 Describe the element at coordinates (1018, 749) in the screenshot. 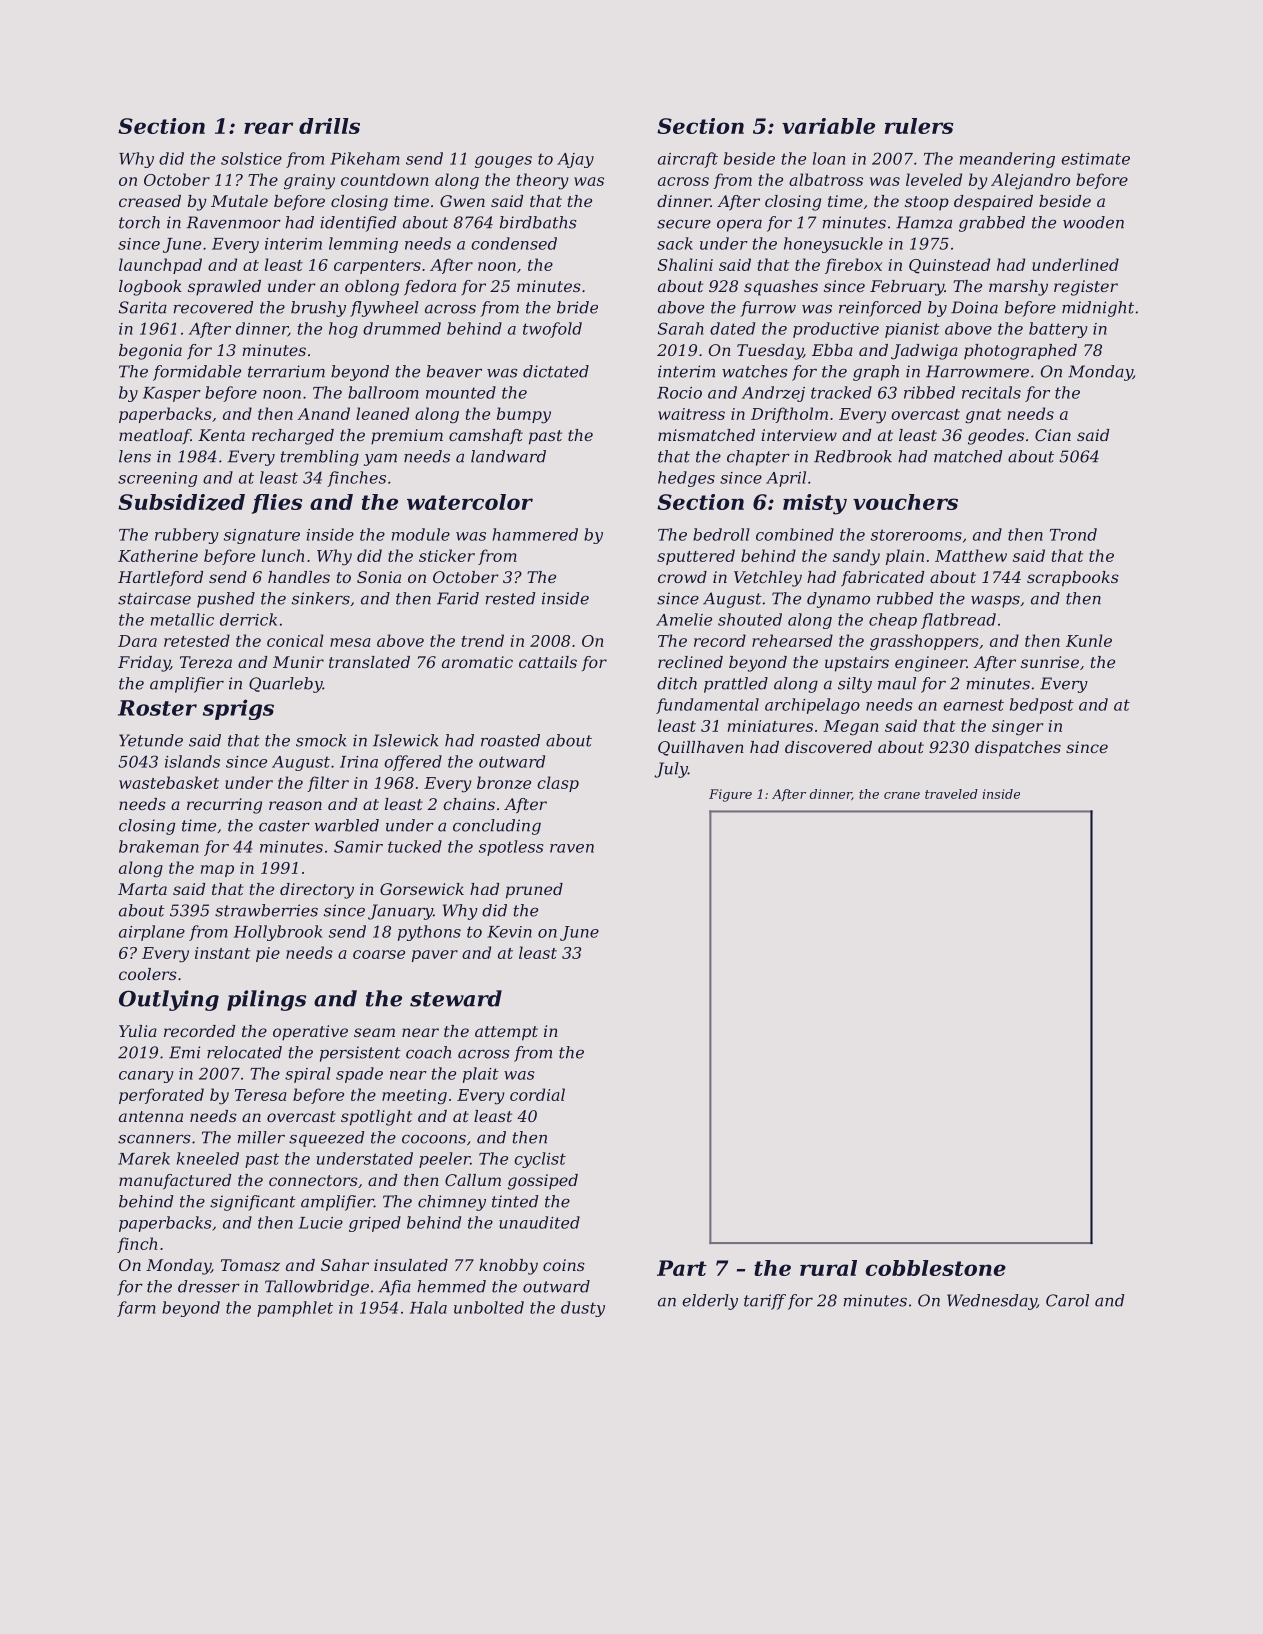

I see `dispatches` at that location.
